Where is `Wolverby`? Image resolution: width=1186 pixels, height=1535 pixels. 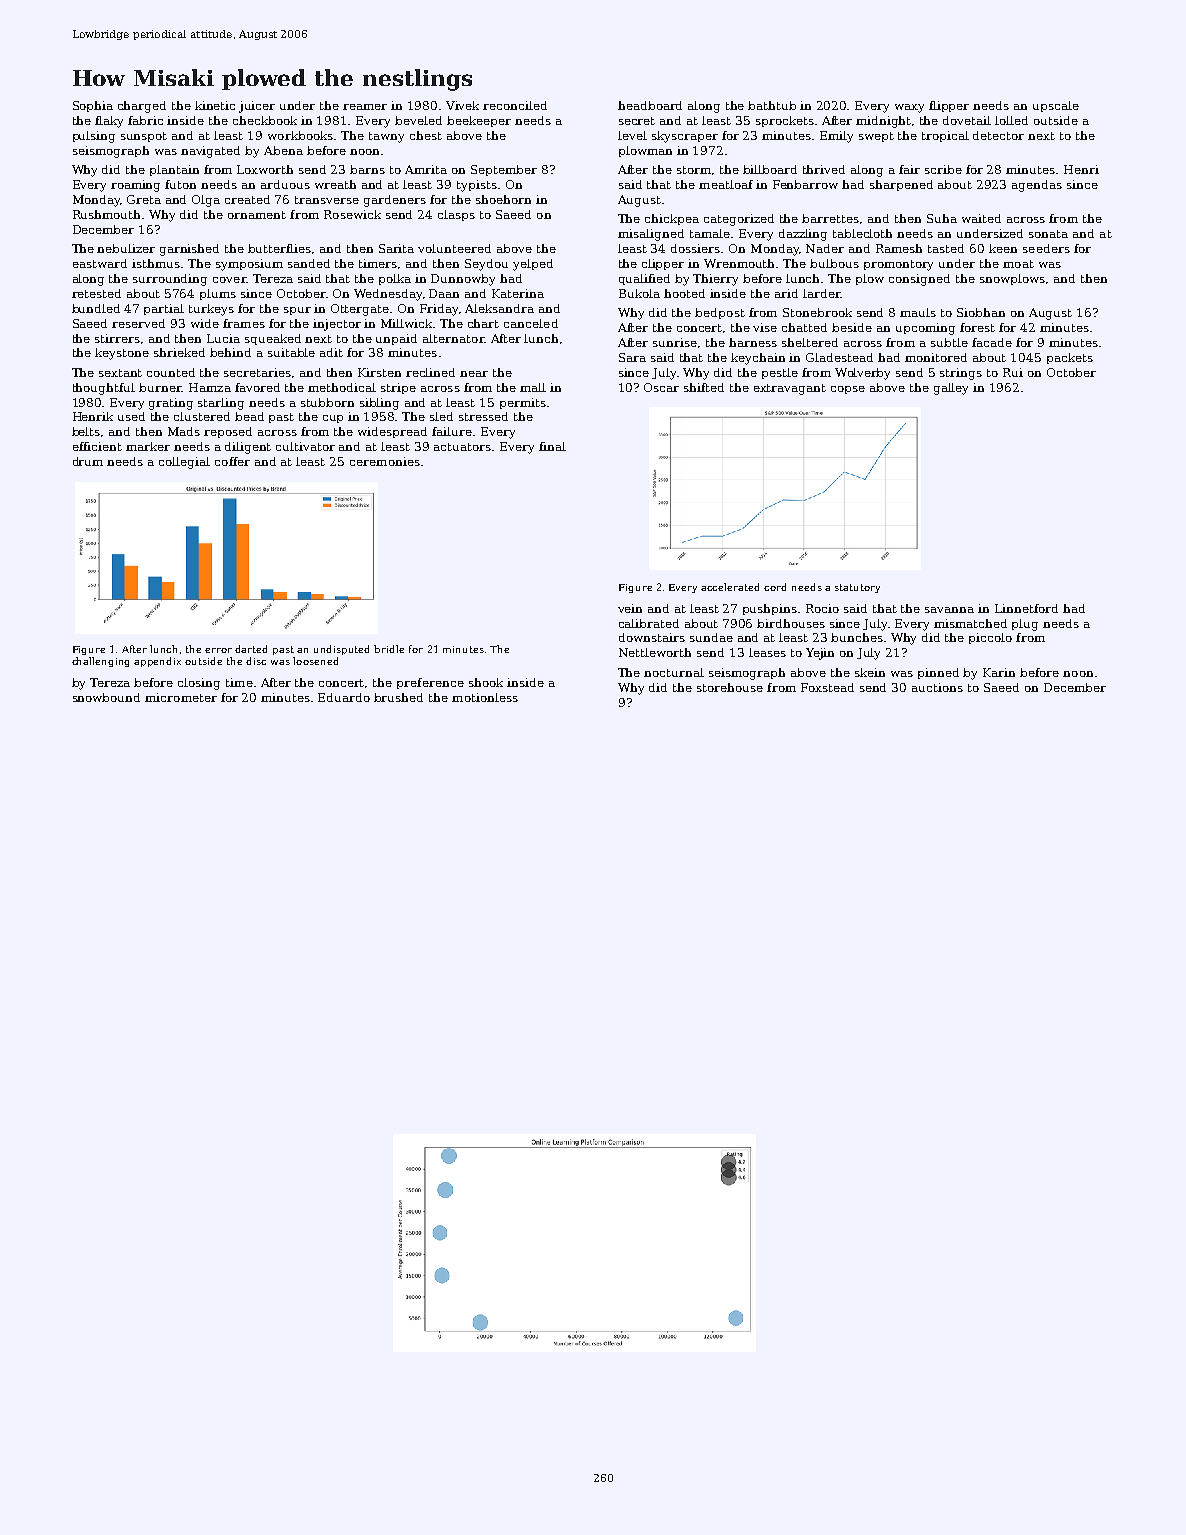
Wolverby is located at coordinates (862, 374).
